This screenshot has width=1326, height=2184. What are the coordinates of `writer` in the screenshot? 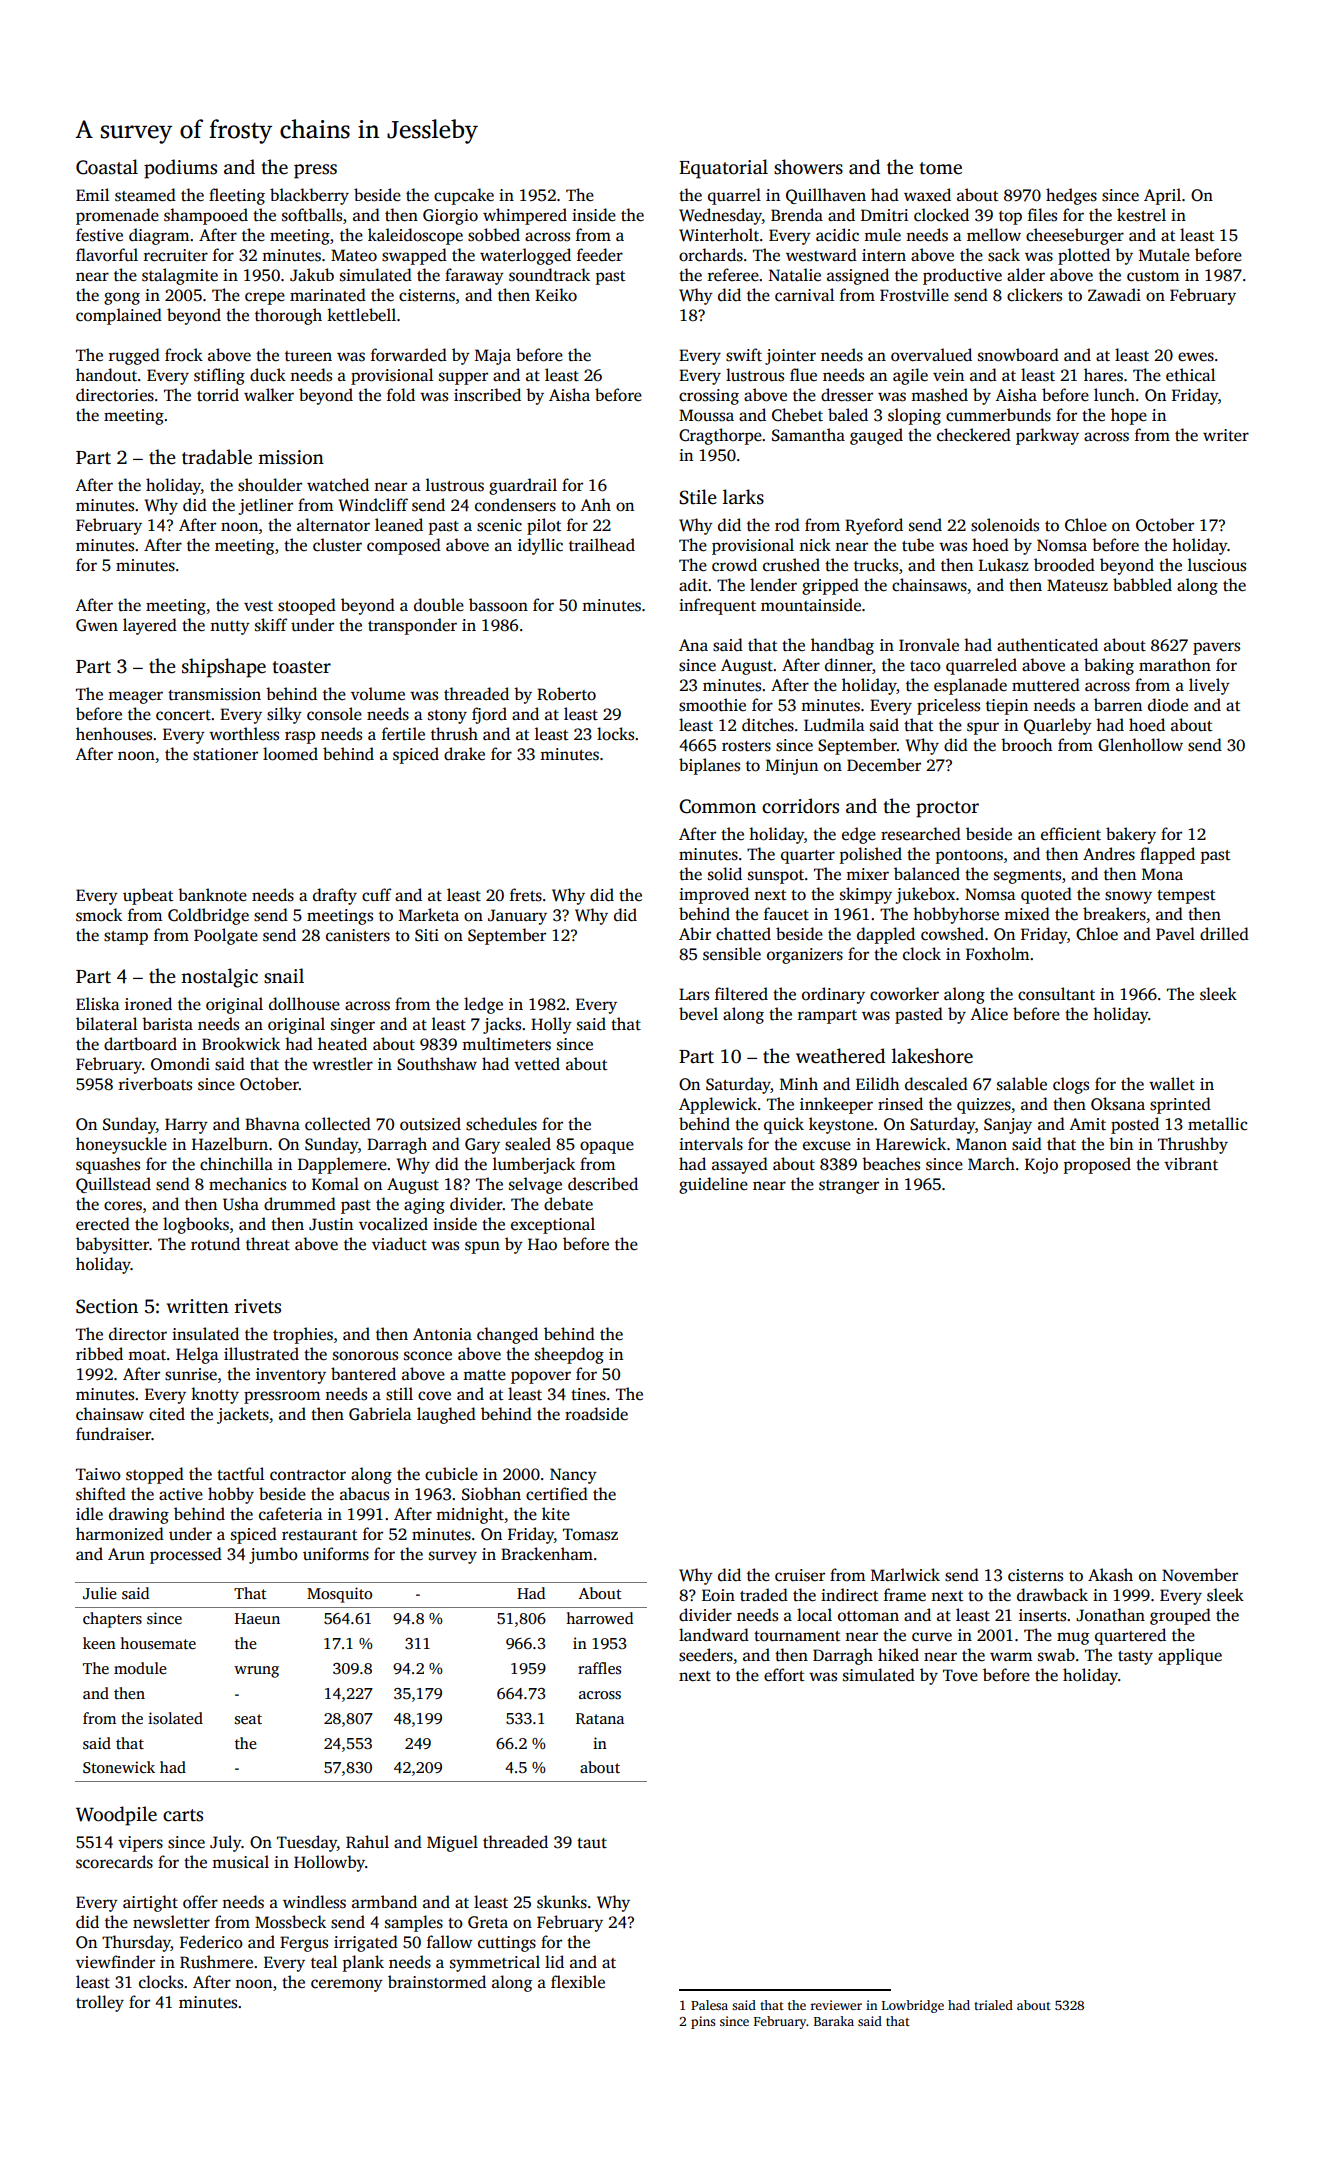 It's located at (1226, 435).
